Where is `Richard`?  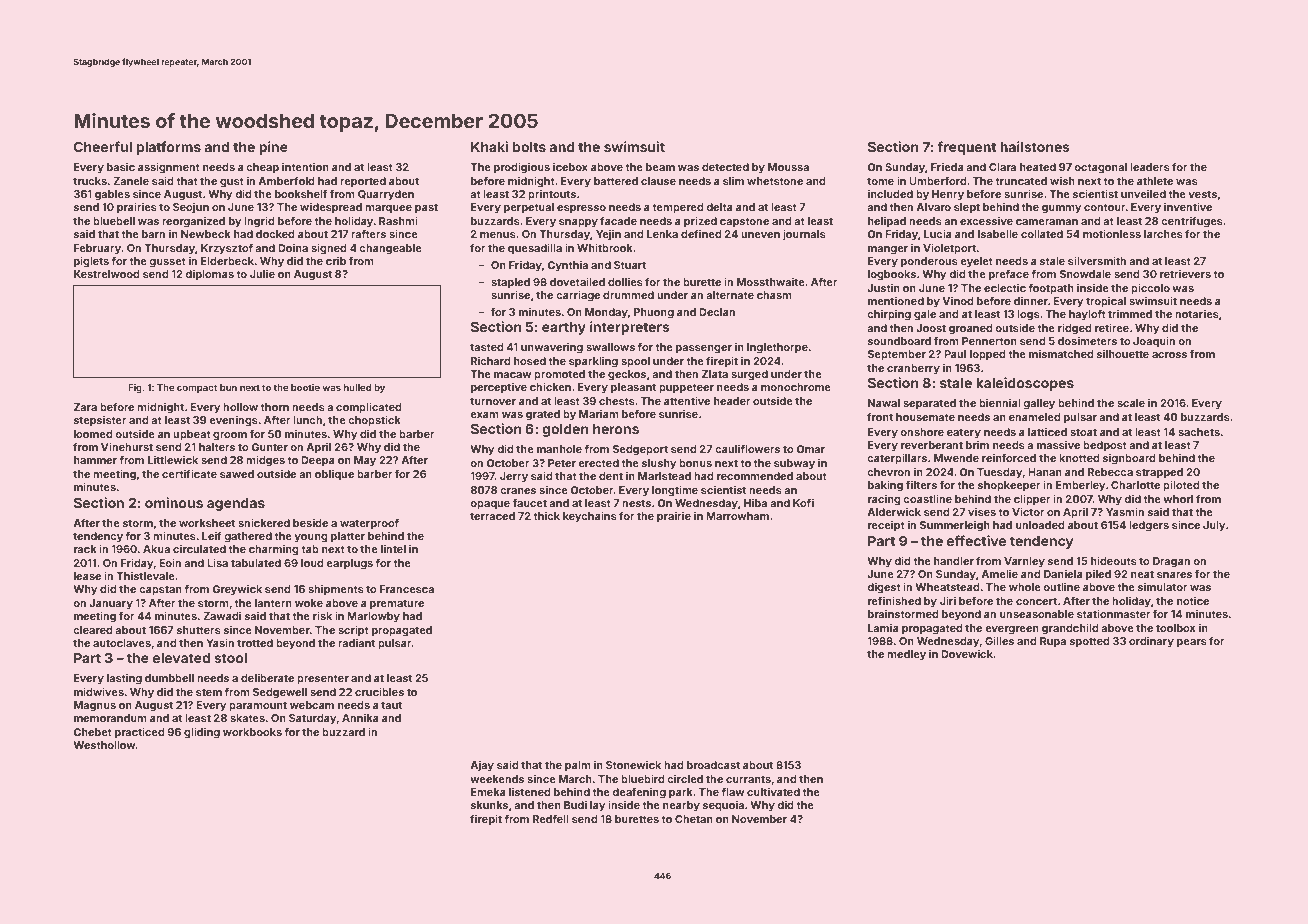 Richard is located at coordinates (491, 361).
